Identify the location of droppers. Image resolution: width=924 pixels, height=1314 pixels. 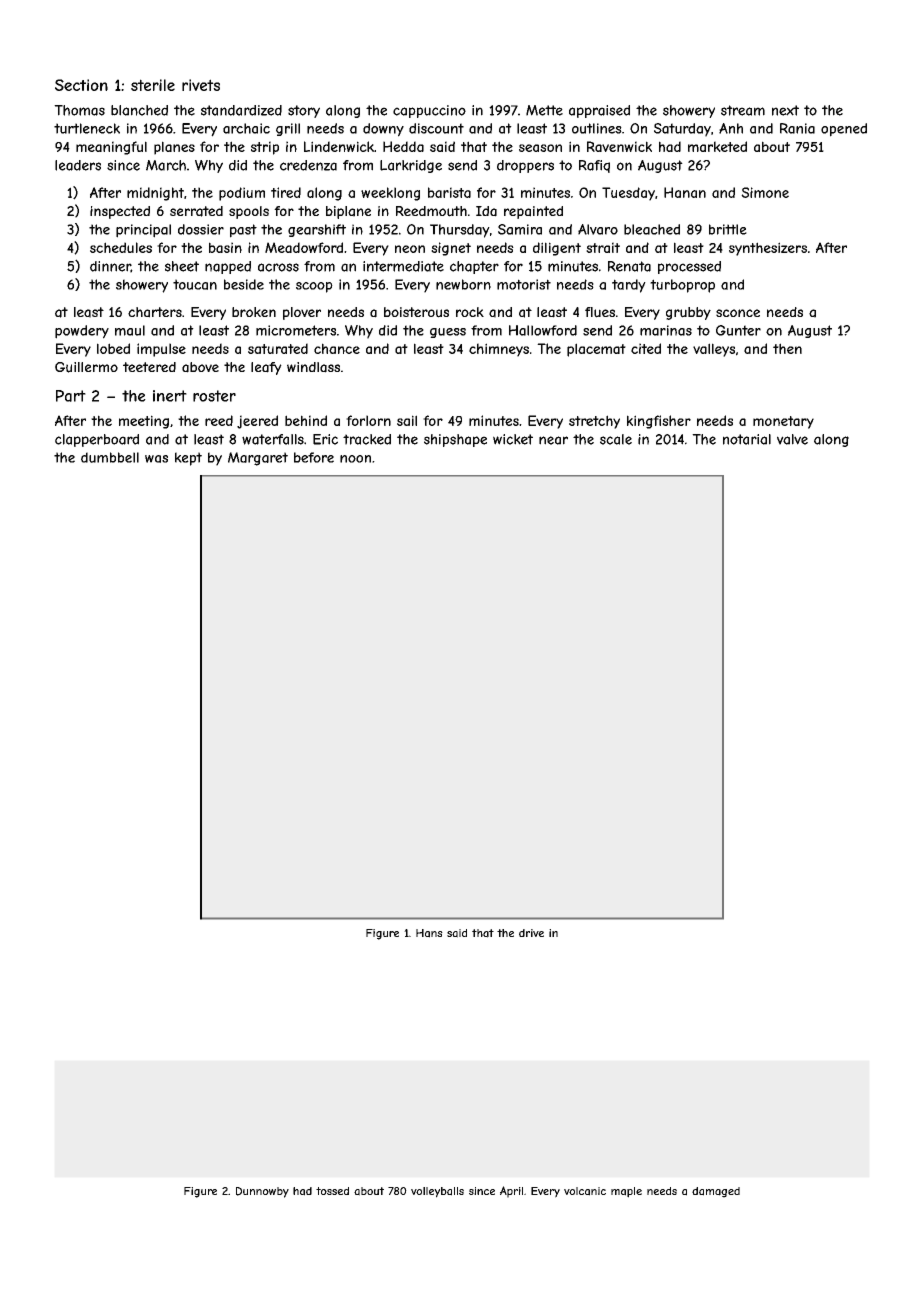
(525, 166).
